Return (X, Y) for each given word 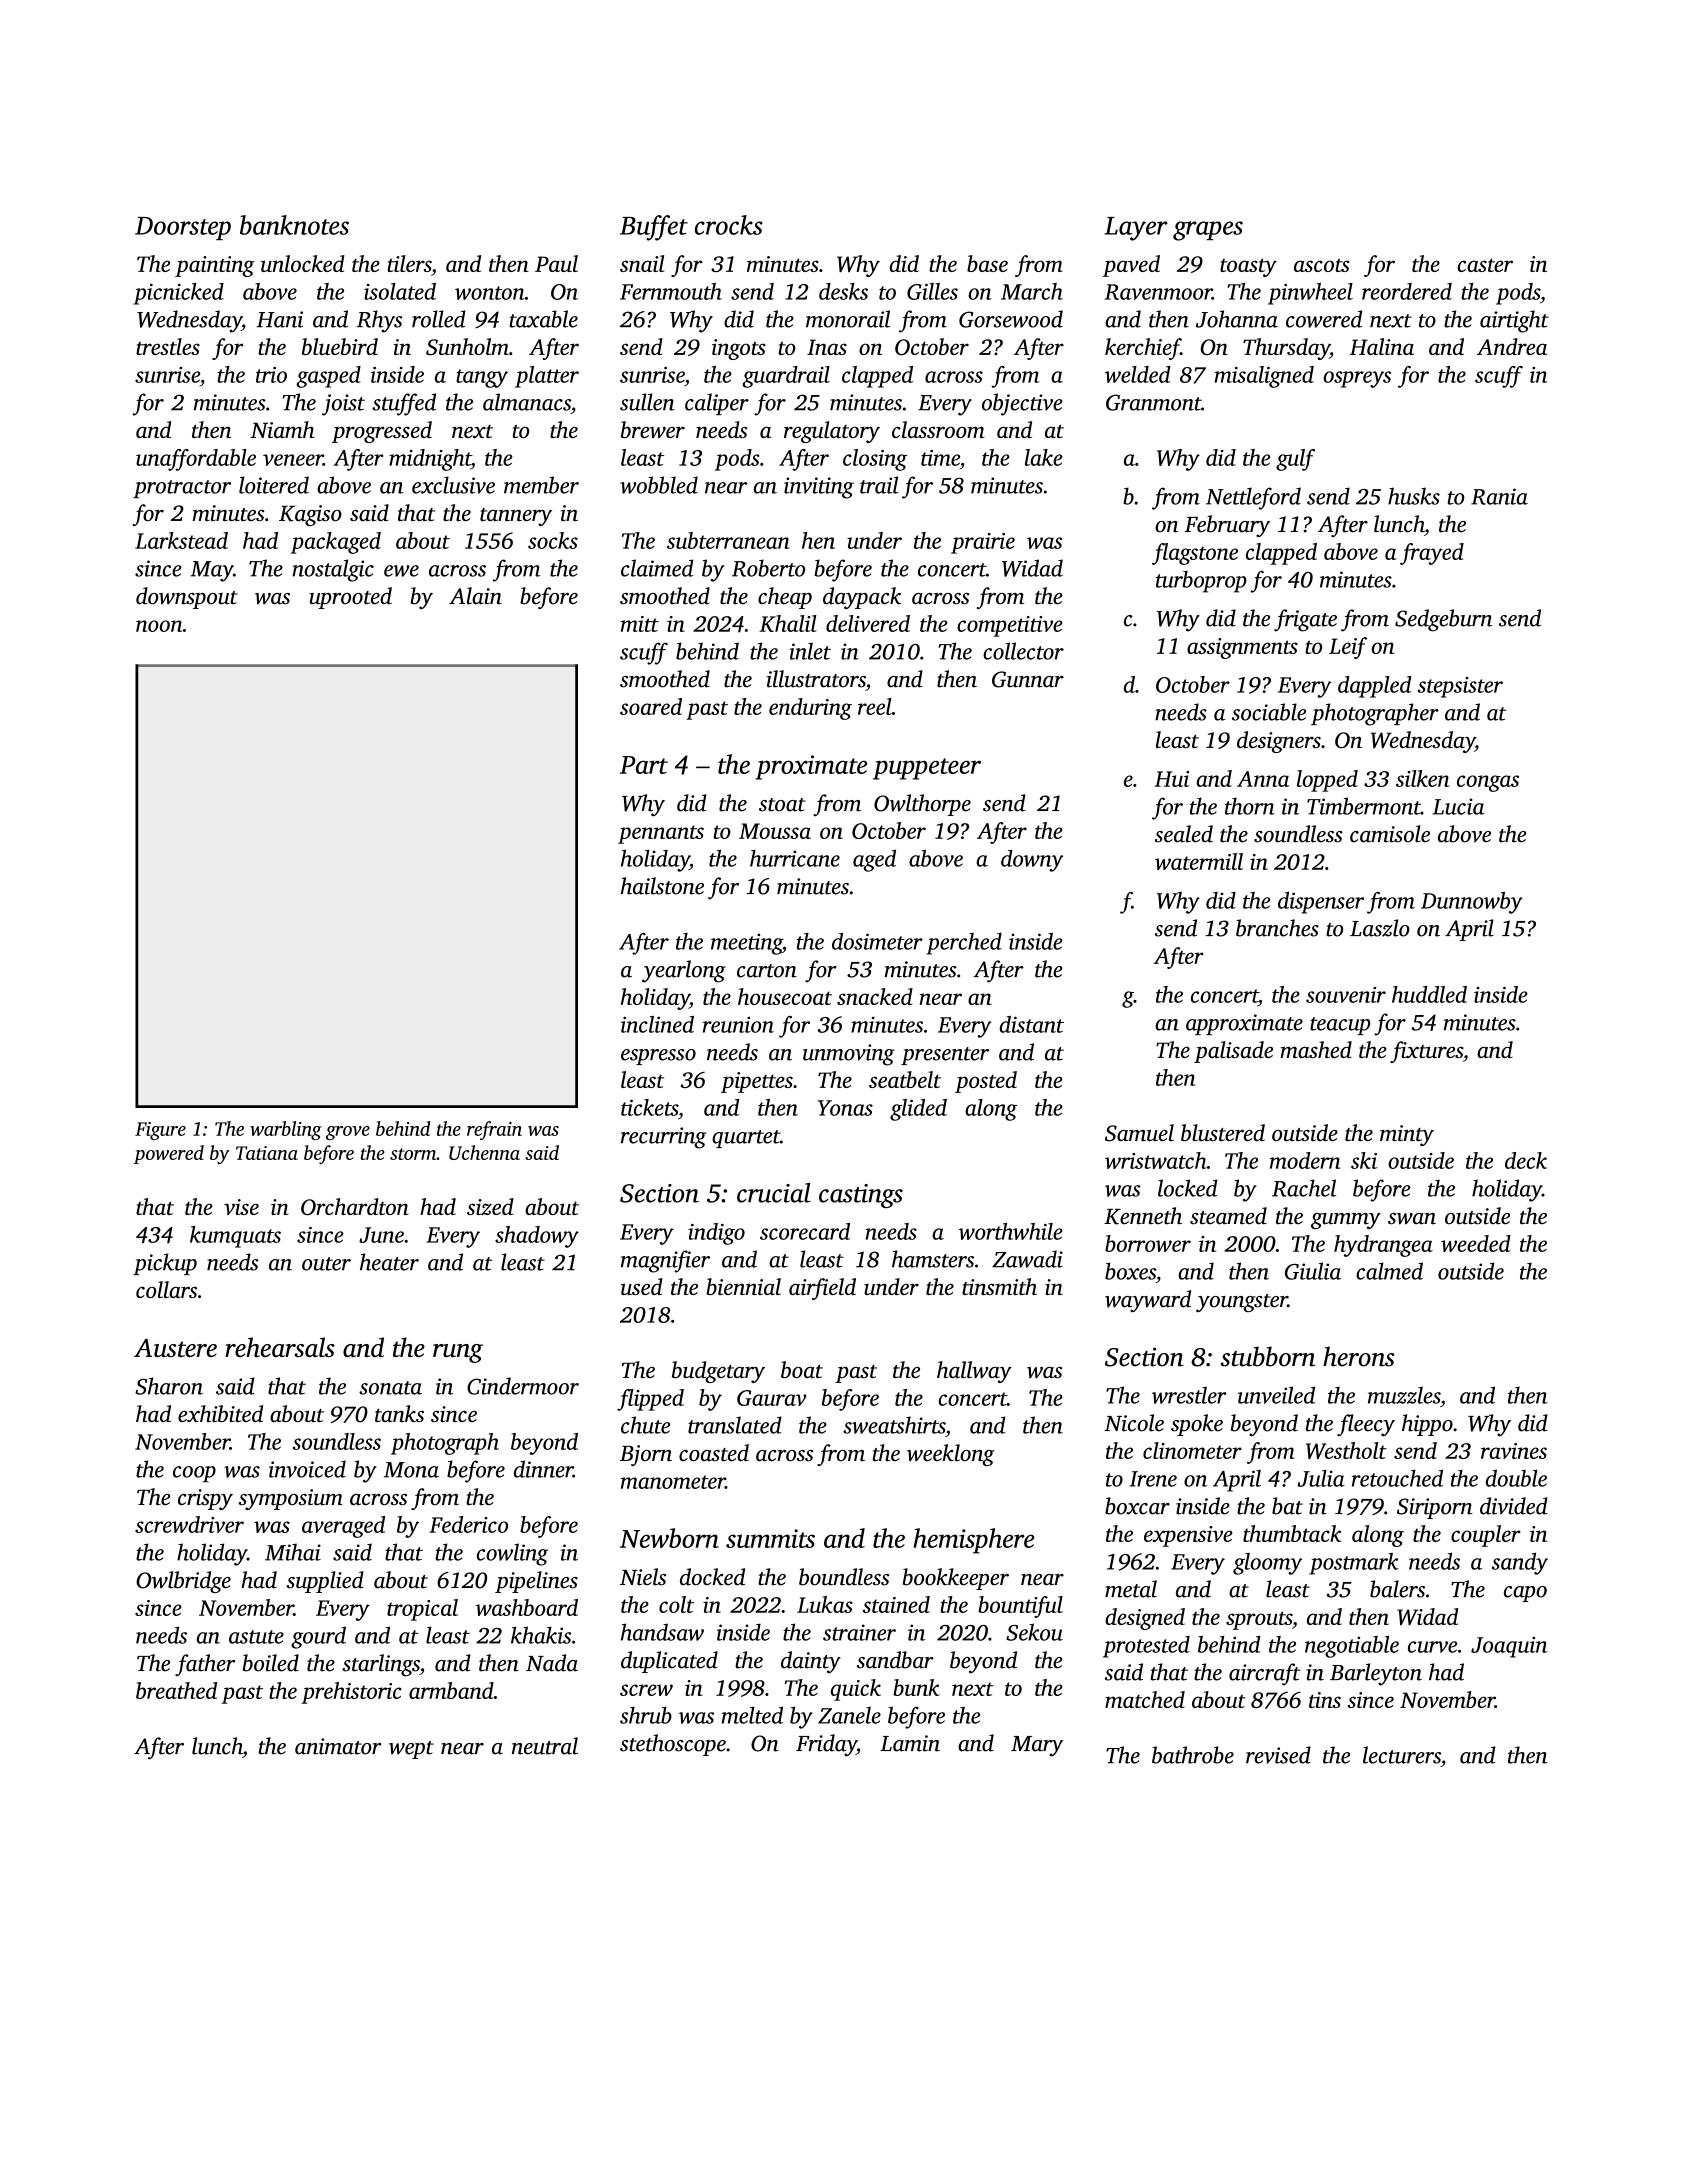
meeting (746, 944)
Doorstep (183, 228)
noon (159, 626)
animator (338, 1746)
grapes (1208, 231)
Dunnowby (1472, 903)
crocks (729, 225)
